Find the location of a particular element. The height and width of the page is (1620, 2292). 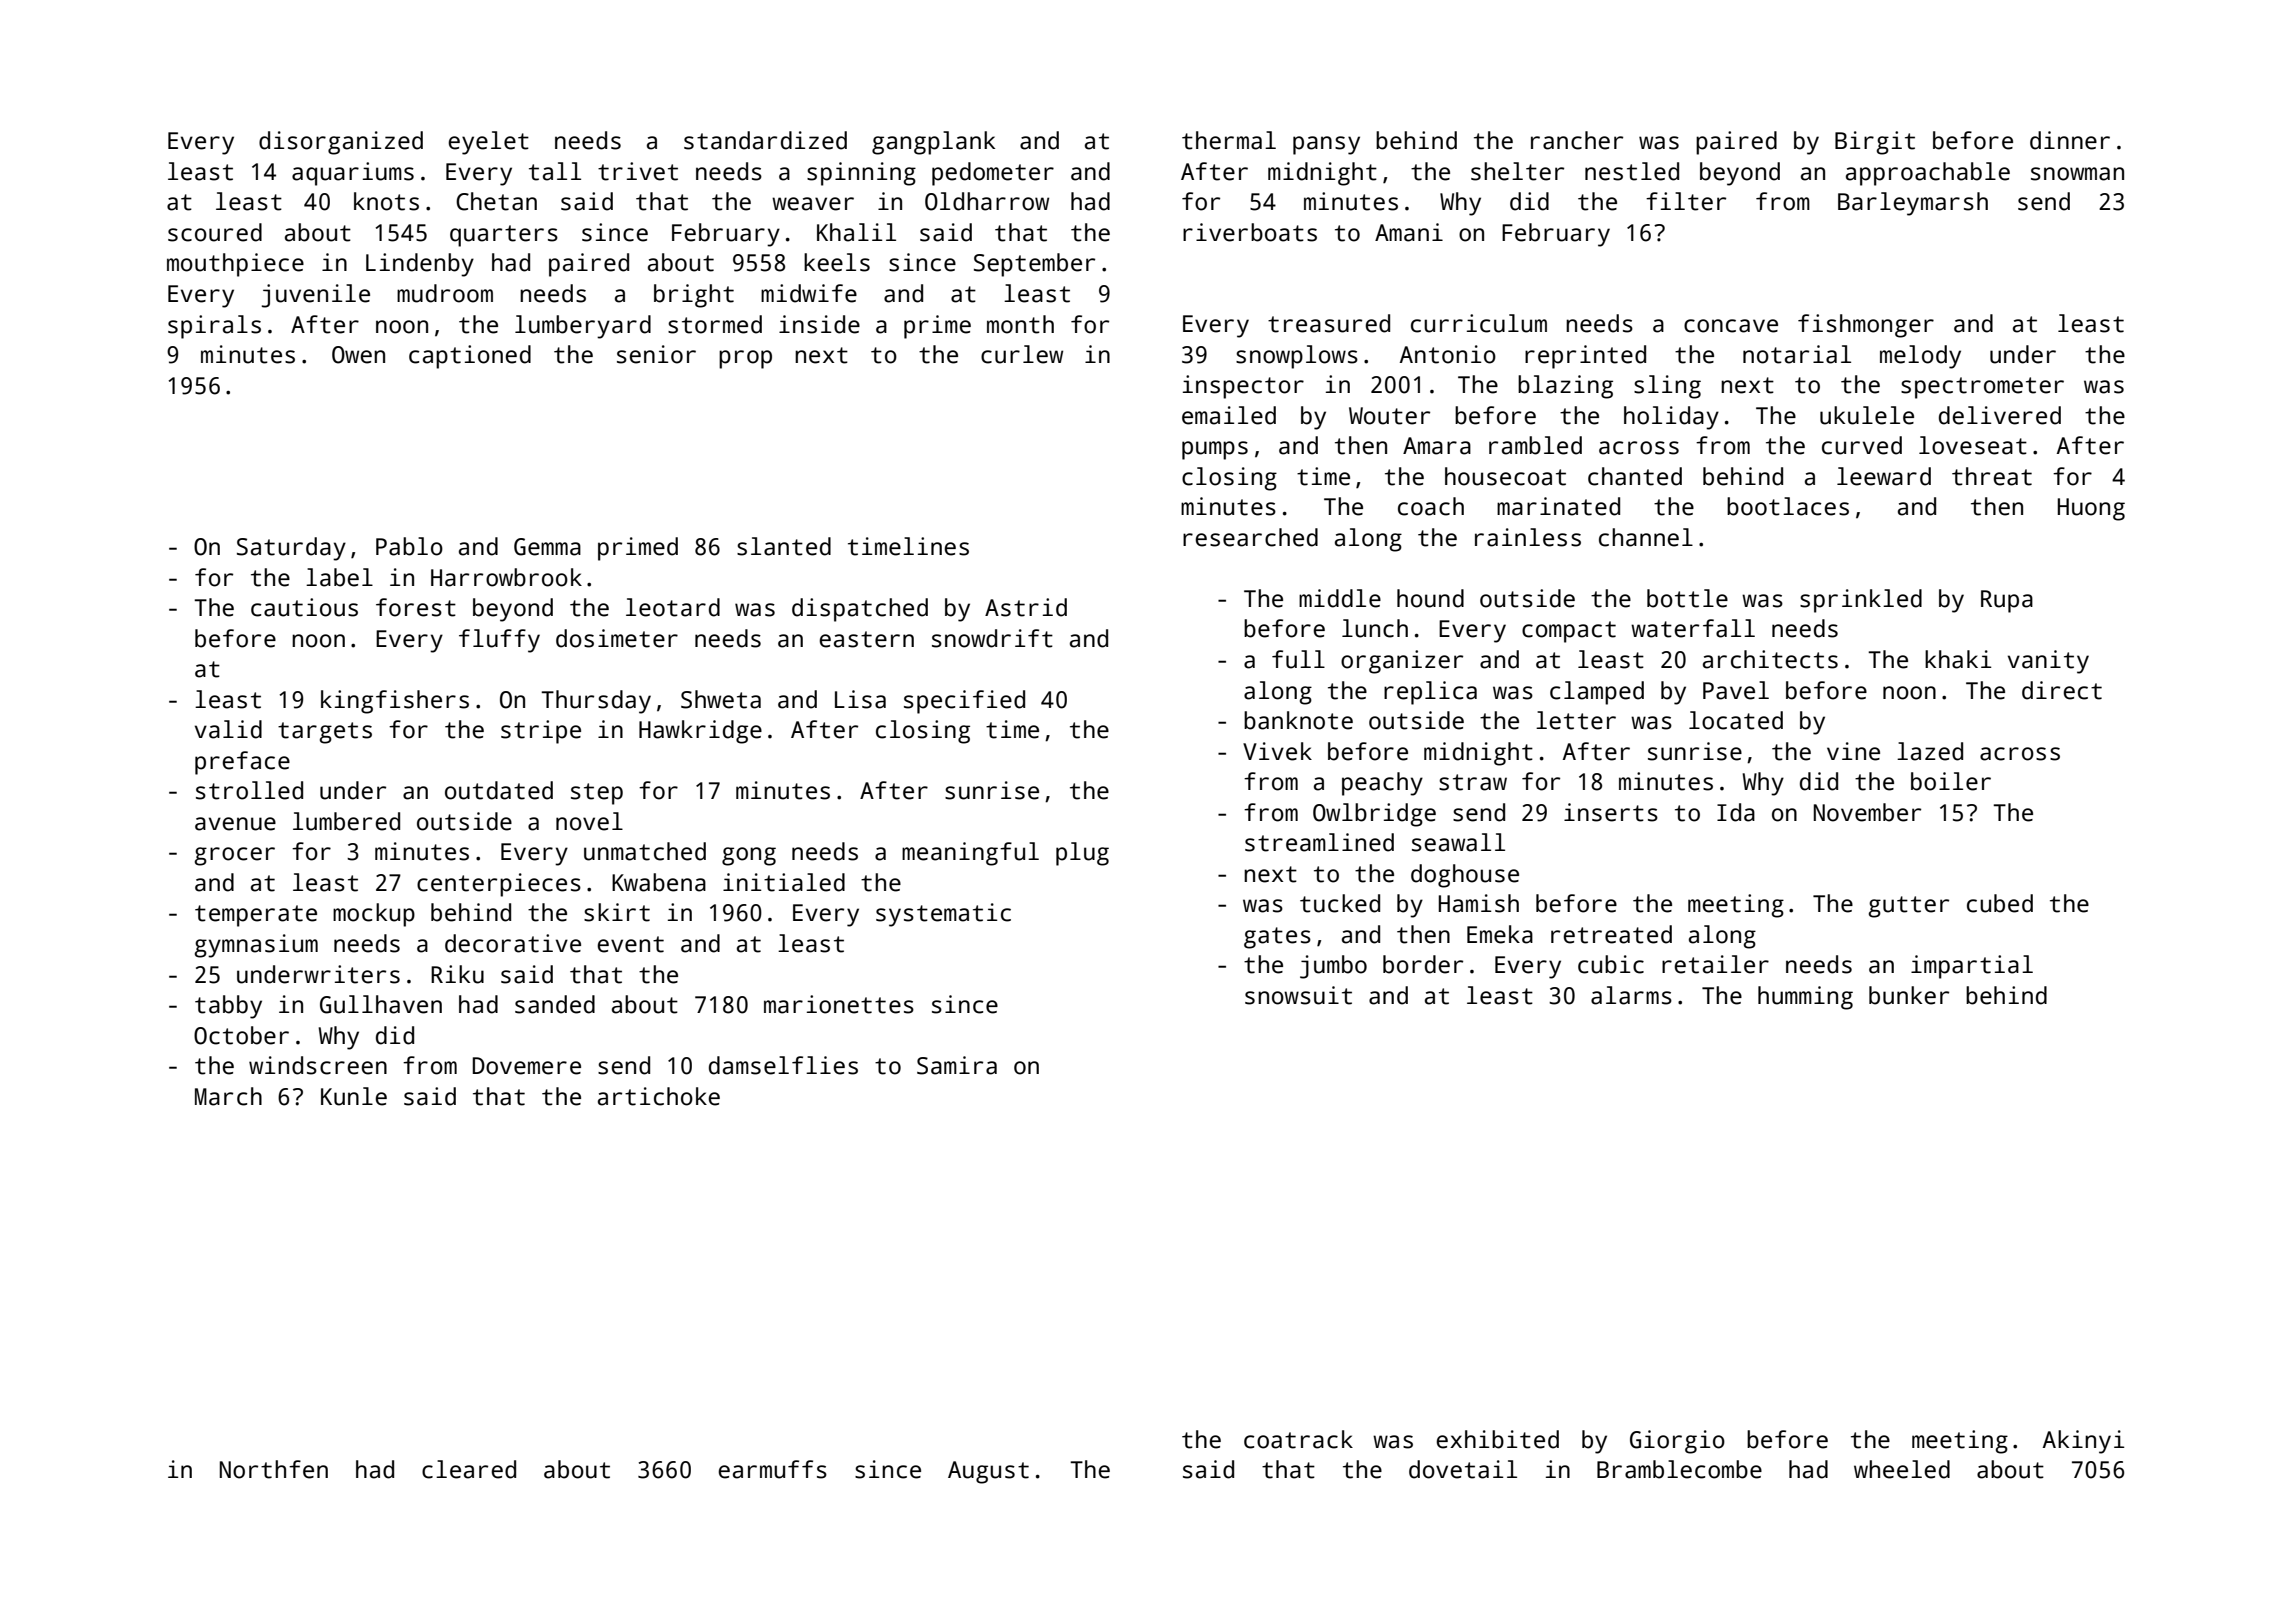

cautious is located at coordinates (304, 607).
